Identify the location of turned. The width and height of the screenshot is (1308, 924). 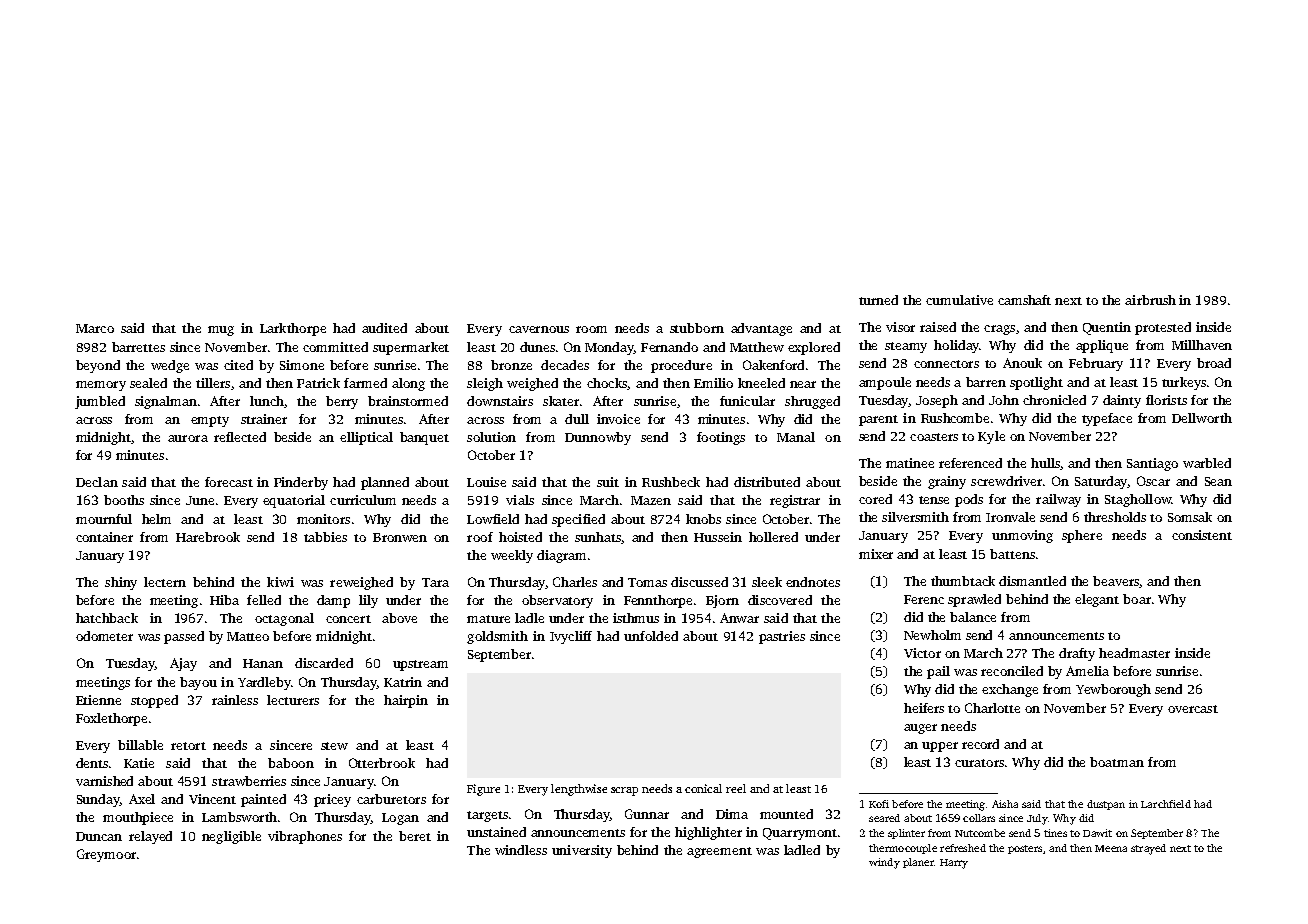
(878, 300).
